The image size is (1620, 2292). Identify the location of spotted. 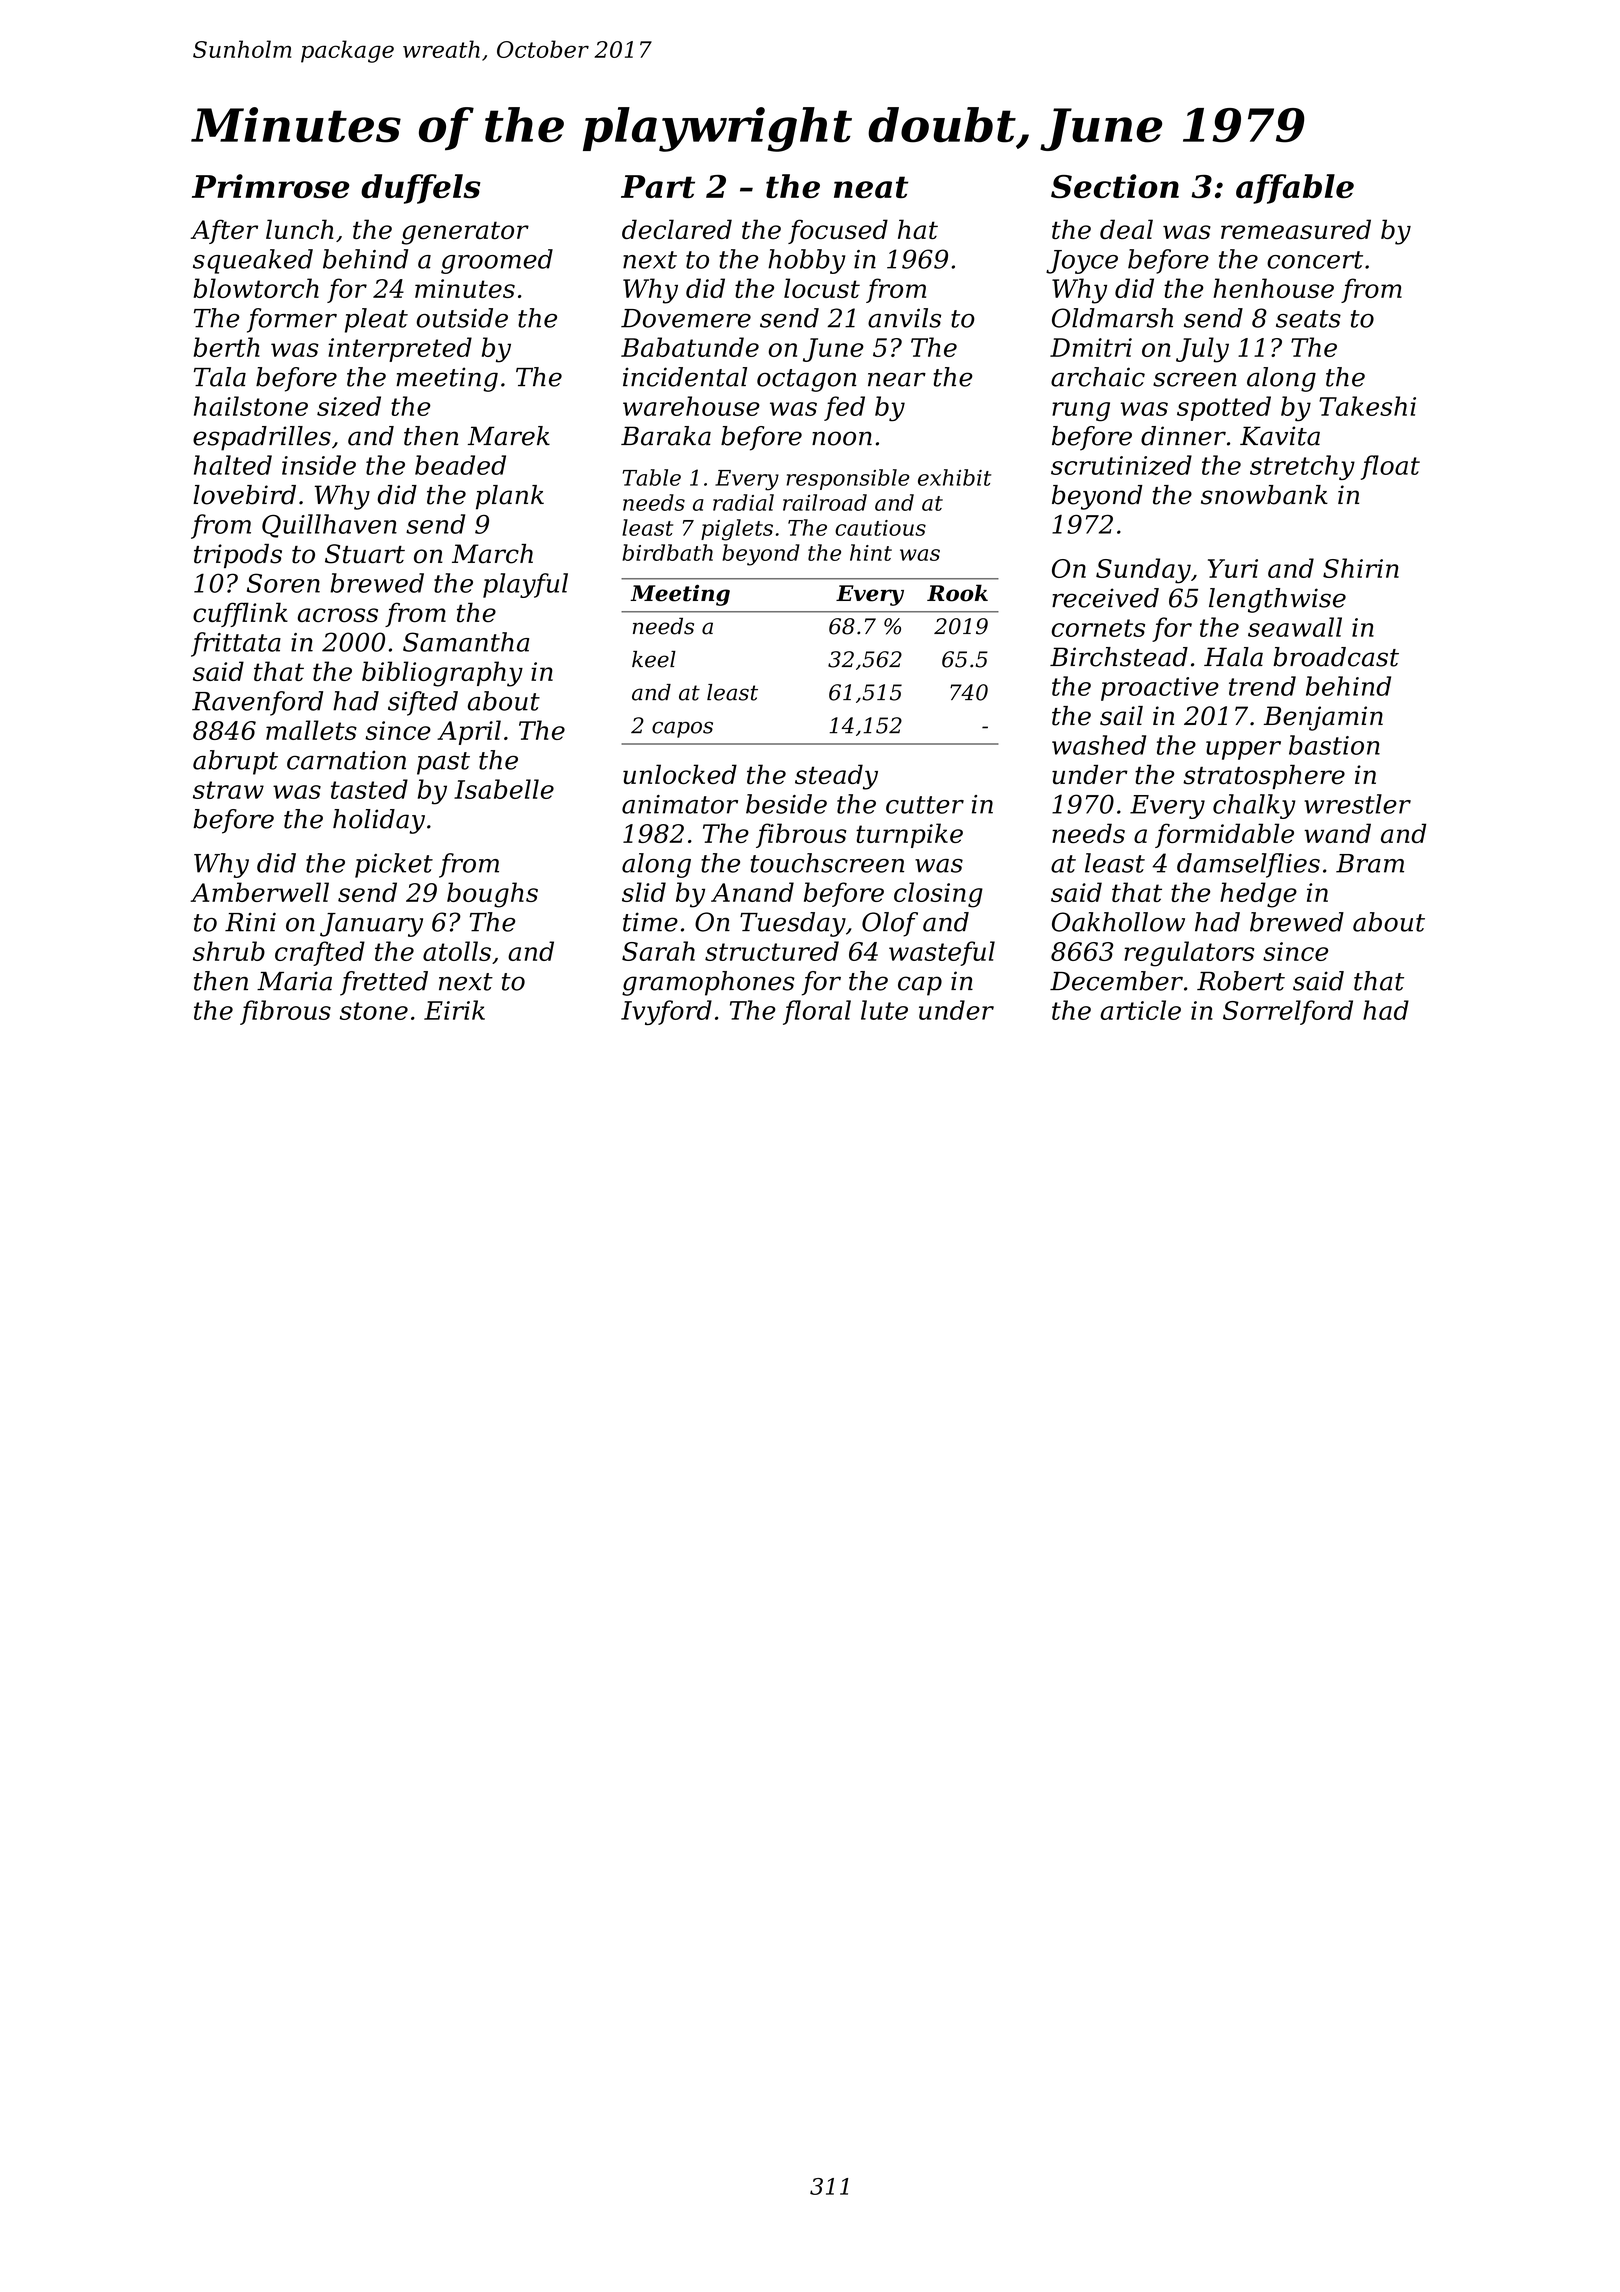
(1224, 408).
